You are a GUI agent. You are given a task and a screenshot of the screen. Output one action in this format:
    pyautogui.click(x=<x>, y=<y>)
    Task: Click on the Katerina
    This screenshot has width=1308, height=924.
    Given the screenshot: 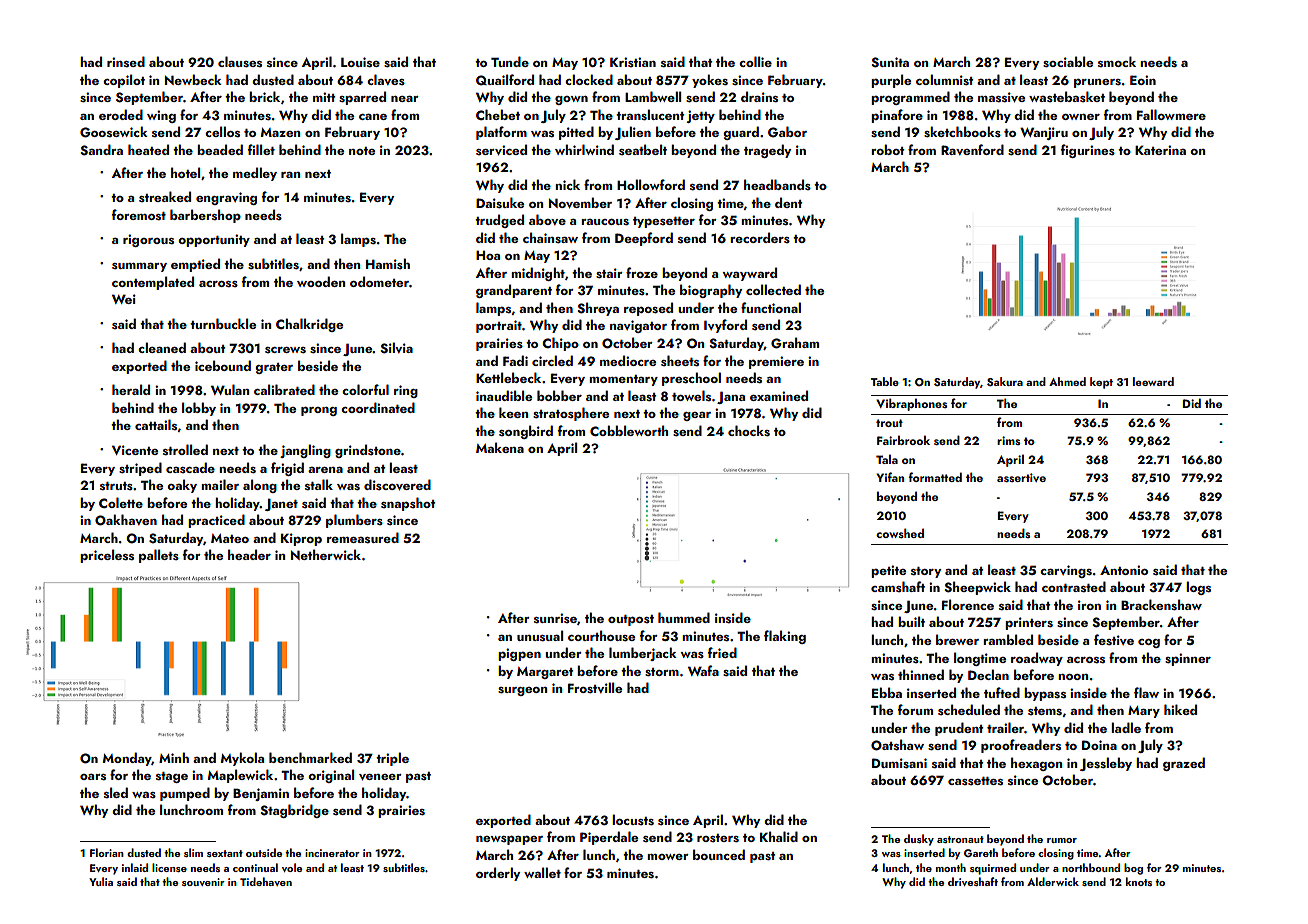 What is the action you would take?
    pyautogui.click(x=1160, y=150)
